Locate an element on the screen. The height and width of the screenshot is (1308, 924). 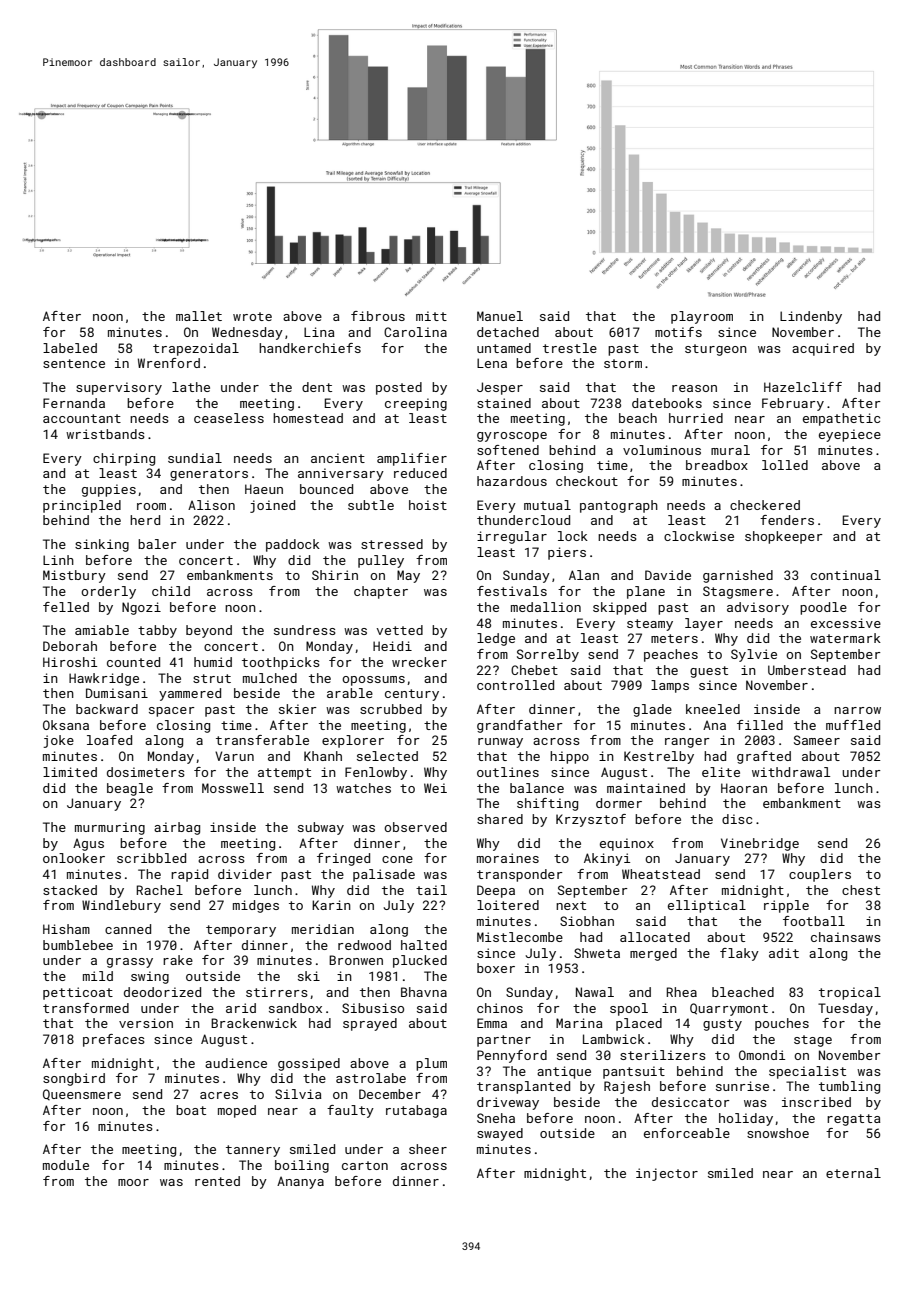
Lindenby is located at coordinates (811, 317).
